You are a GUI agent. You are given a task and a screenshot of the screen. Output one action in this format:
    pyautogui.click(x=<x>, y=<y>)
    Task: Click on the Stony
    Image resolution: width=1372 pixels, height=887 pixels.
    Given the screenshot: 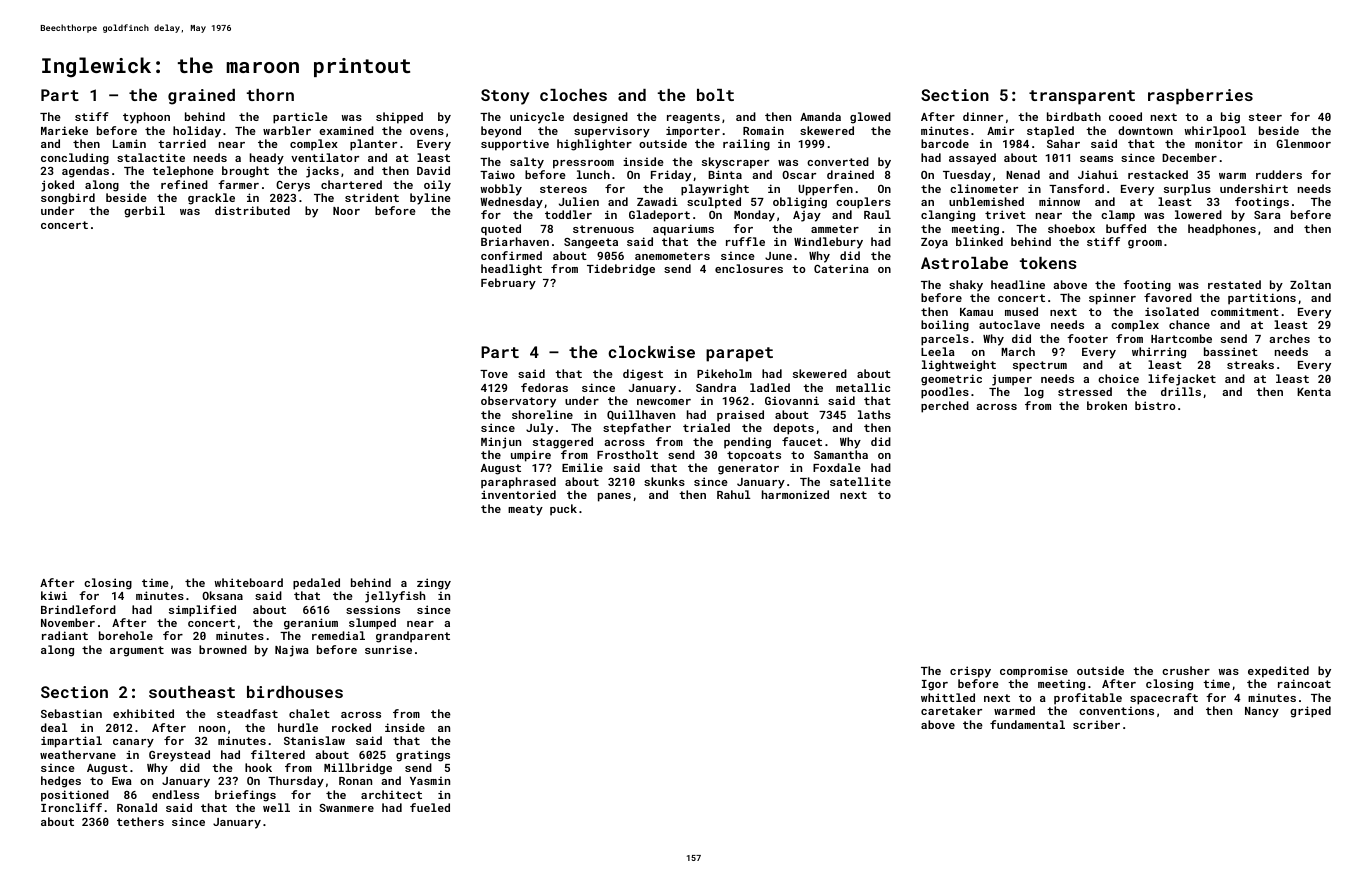 What is the action you would take?
    pyautogui.click(x=505, y=97)
